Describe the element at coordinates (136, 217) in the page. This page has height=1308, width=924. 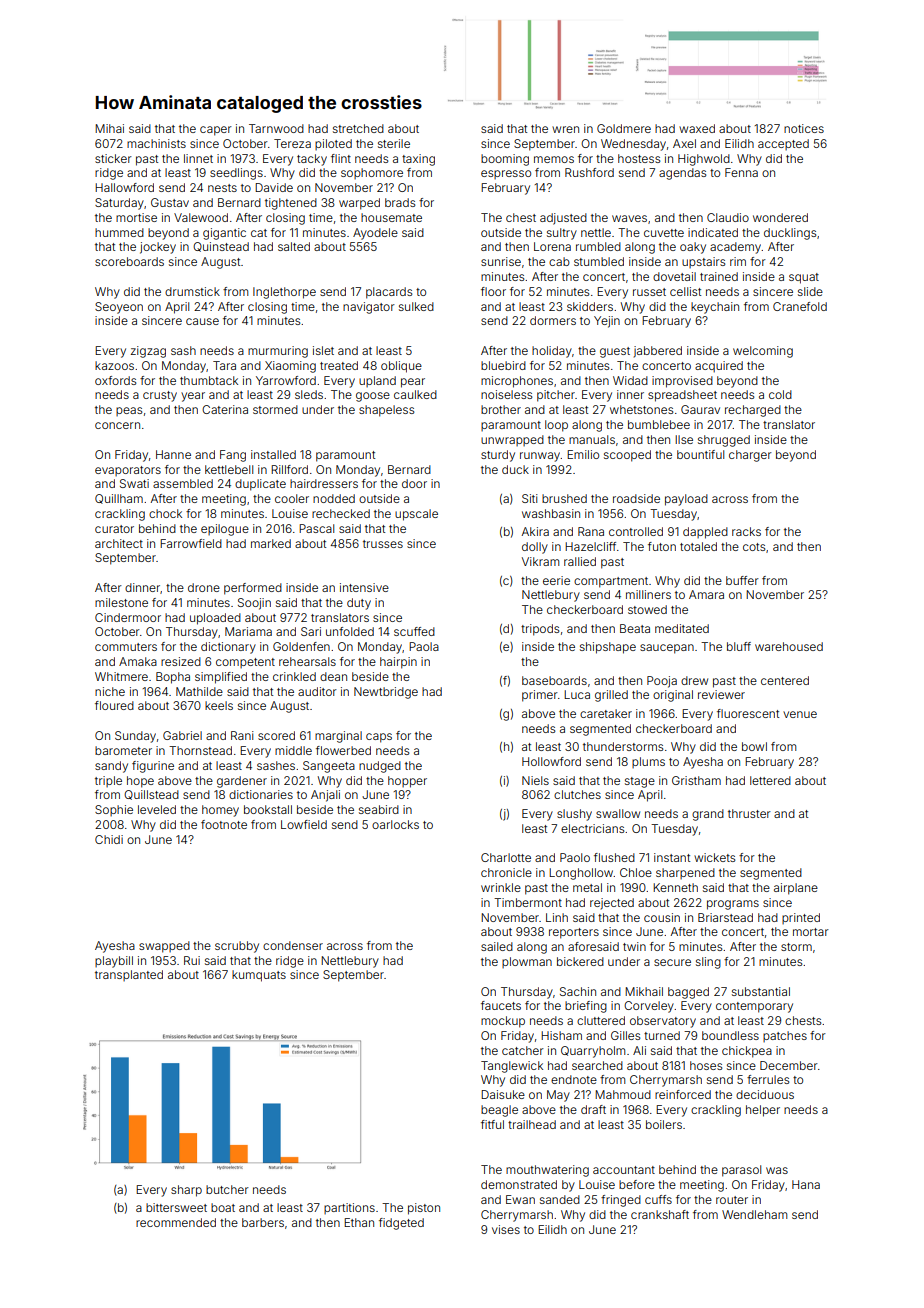
I see `mortise` at that location.
